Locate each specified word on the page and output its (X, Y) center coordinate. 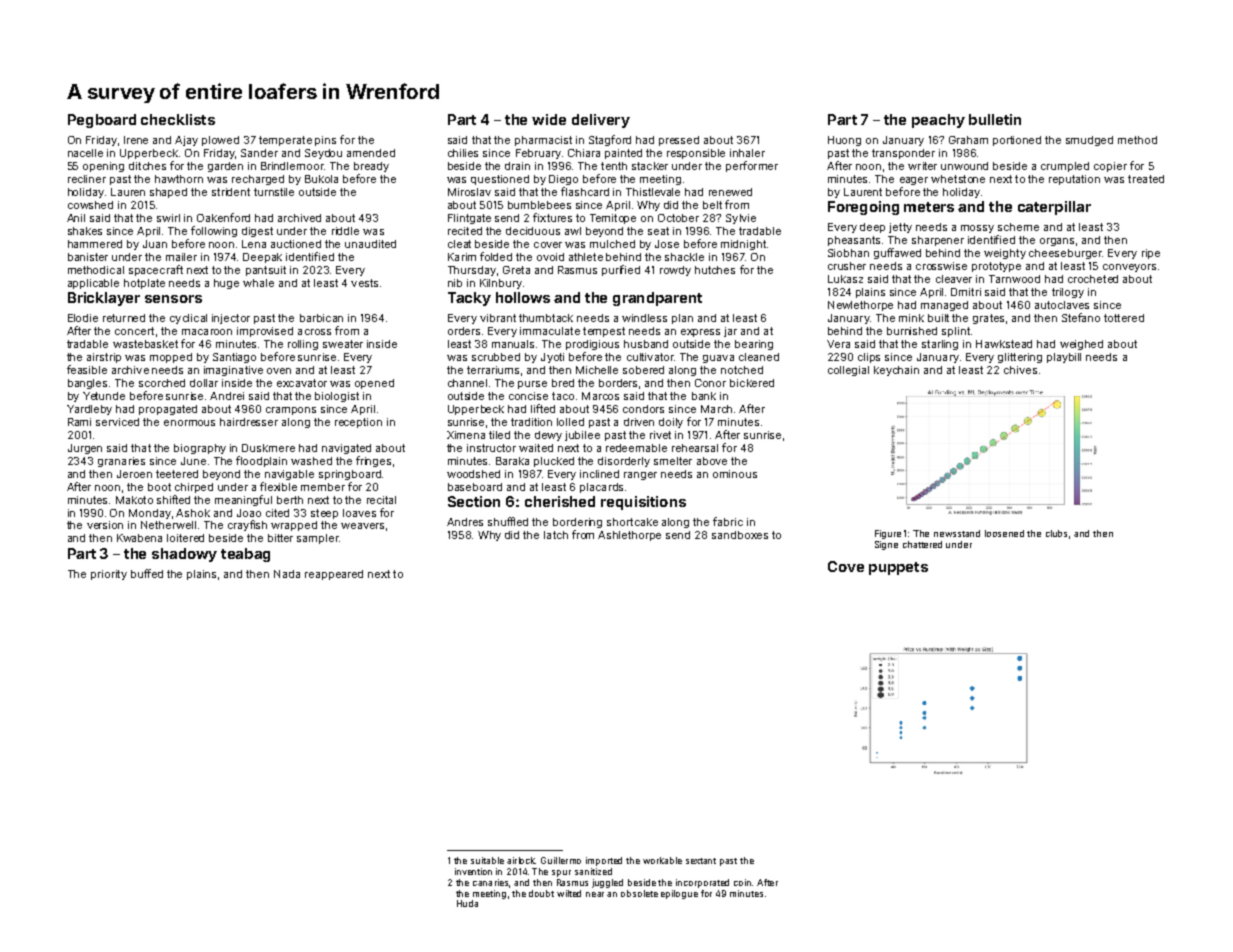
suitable (487, 860)
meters (929, 207)
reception (358, 423)
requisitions (643, 503)
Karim (462, 257)
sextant (701, 861)
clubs (1056, 533)
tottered (1124, 318)
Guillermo (561, 860)
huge (226, 284)
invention (473, 871)
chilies (463, 153)
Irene (136, 140)
